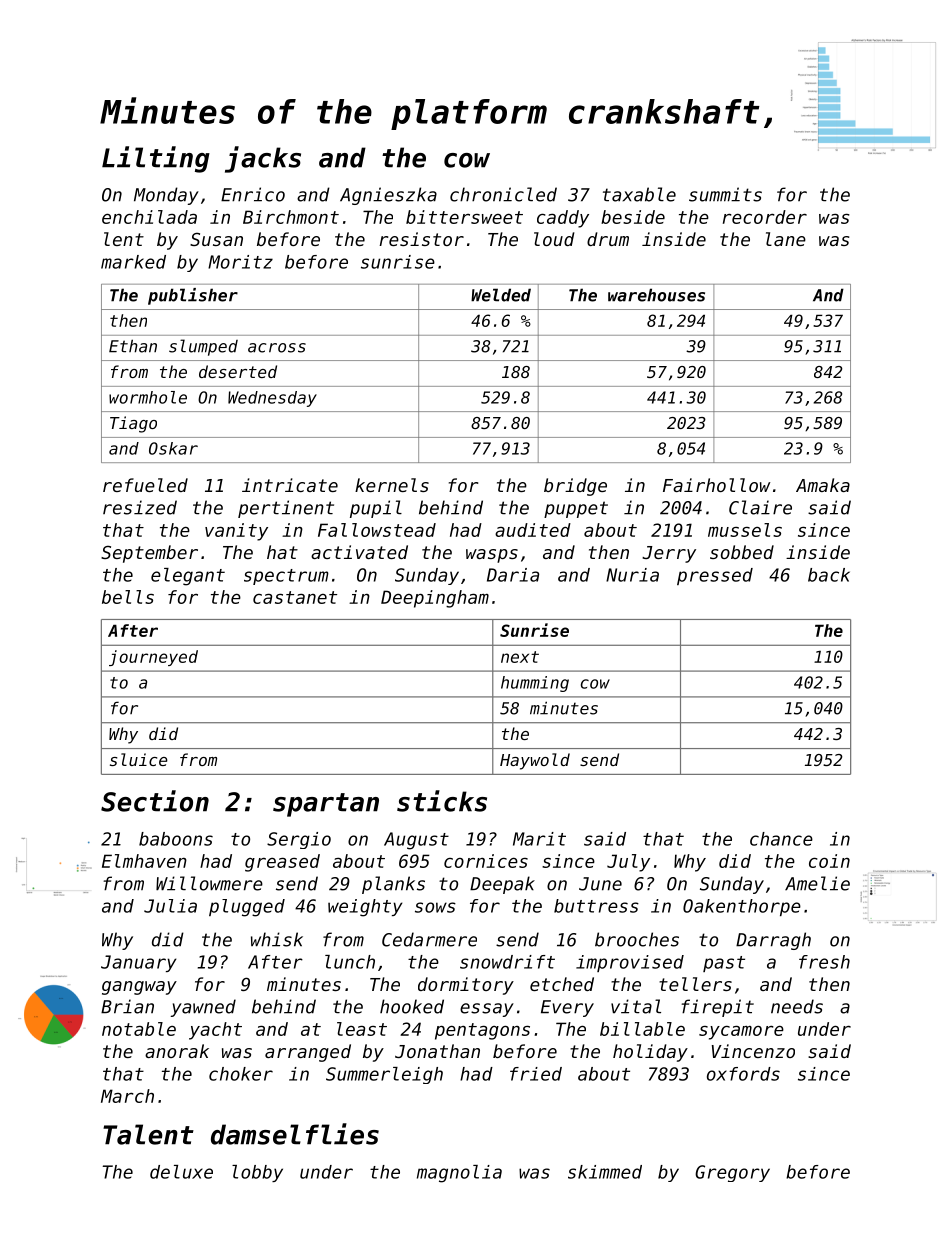  Describe the element at coordinates (486, 861) in the page. I see `cornices` at that location.
